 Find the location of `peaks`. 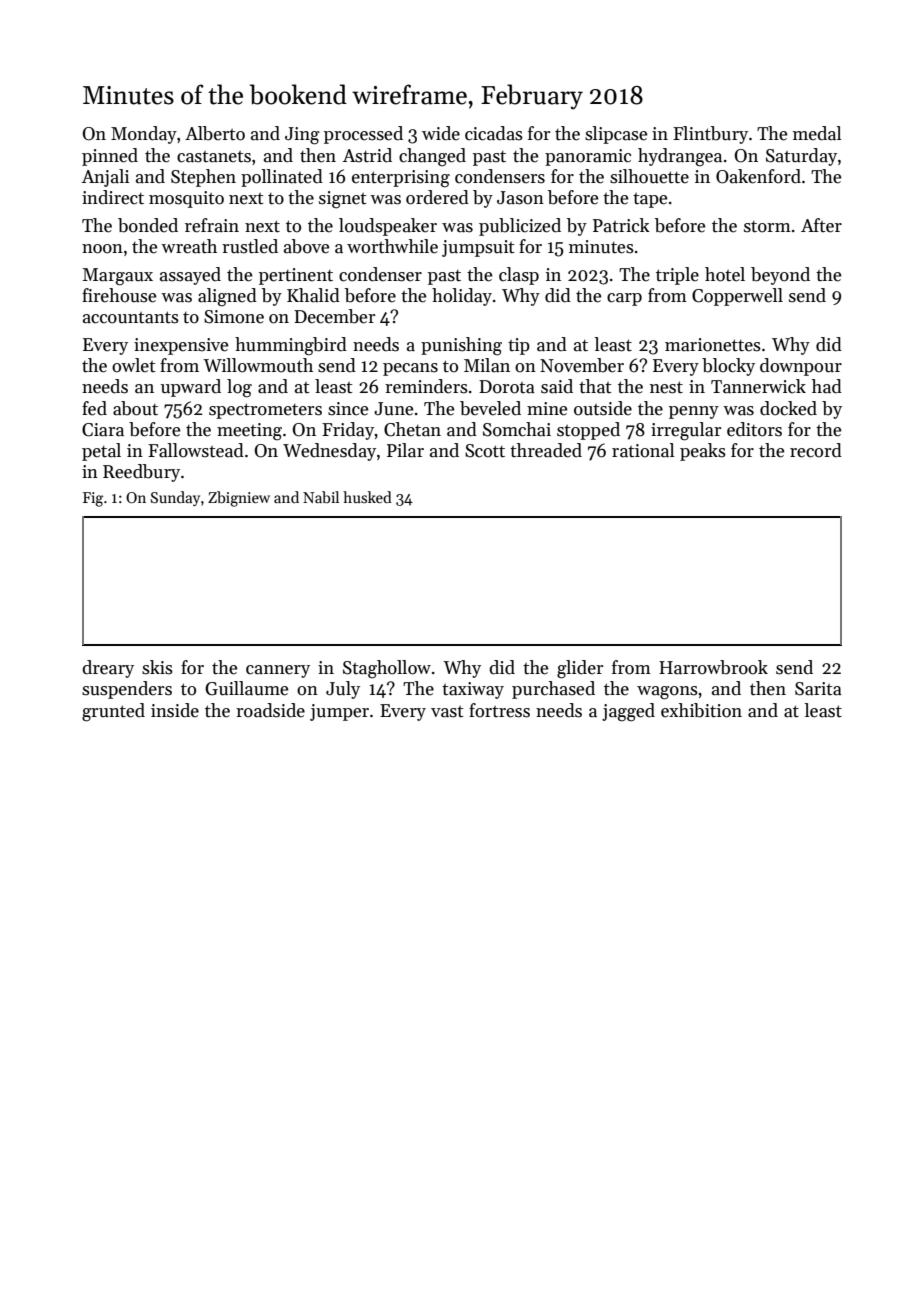

peaks is located at coordinates (703, 452).
